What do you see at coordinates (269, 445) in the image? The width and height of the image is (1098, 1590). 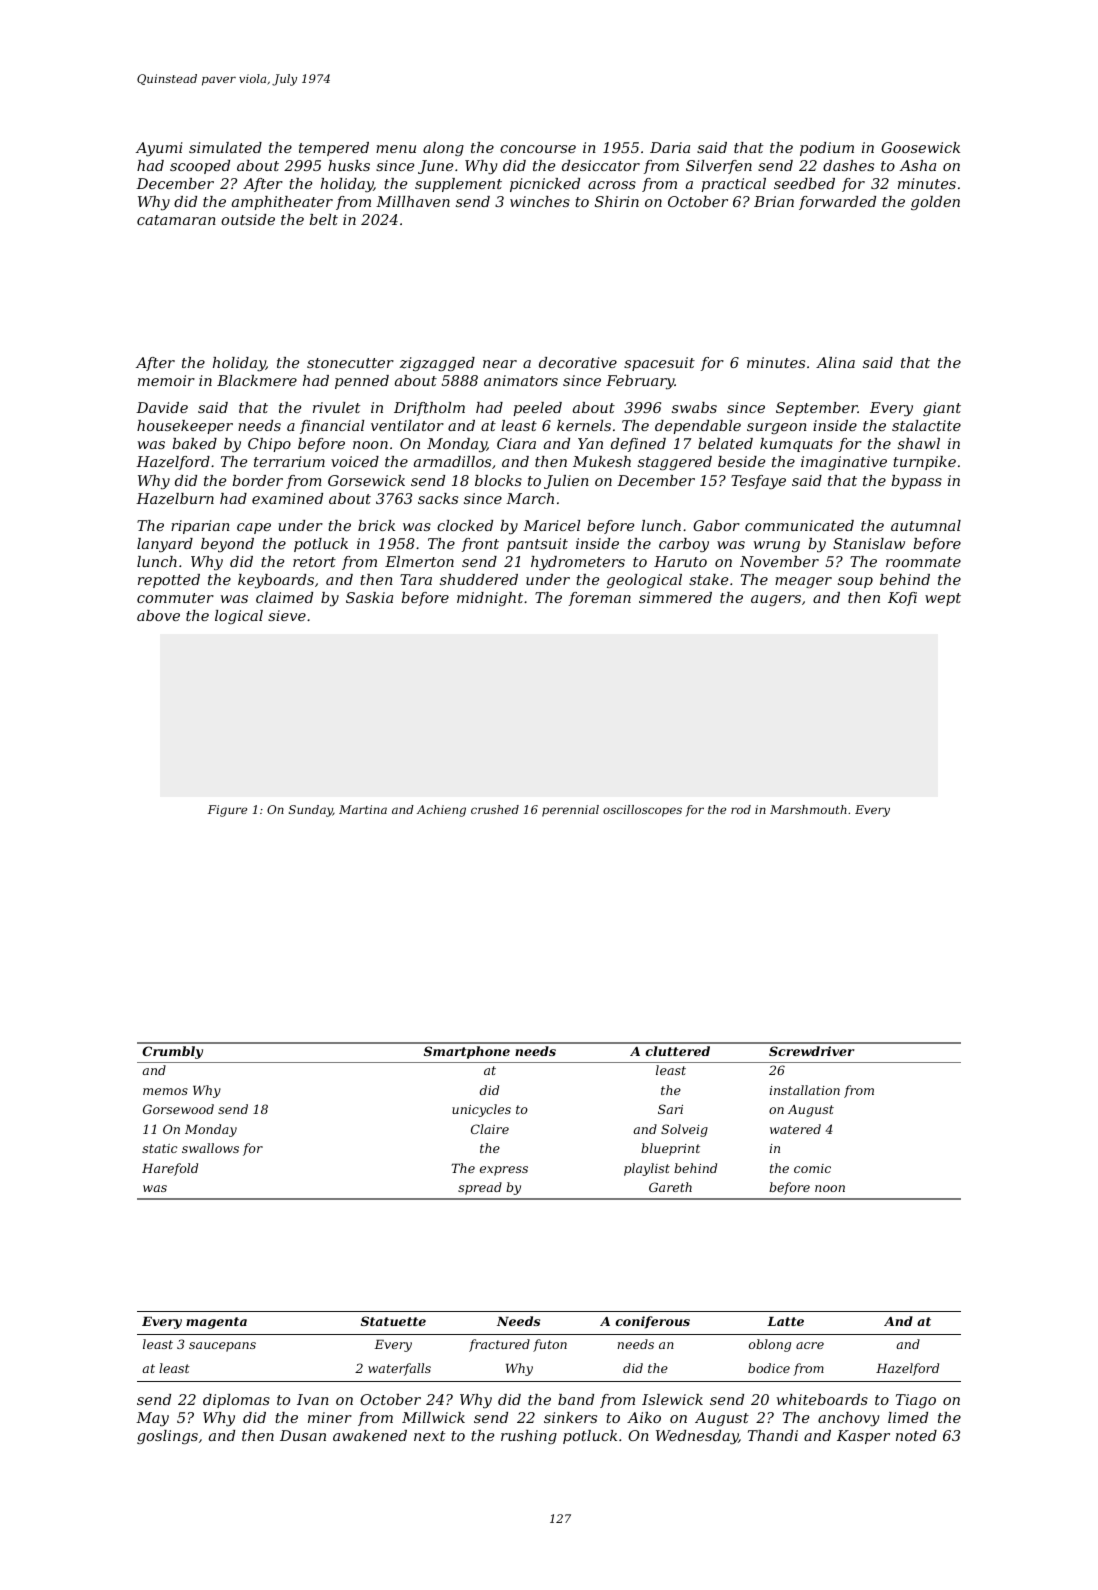 I see `Chipo` at bounding box center [269, 445].
